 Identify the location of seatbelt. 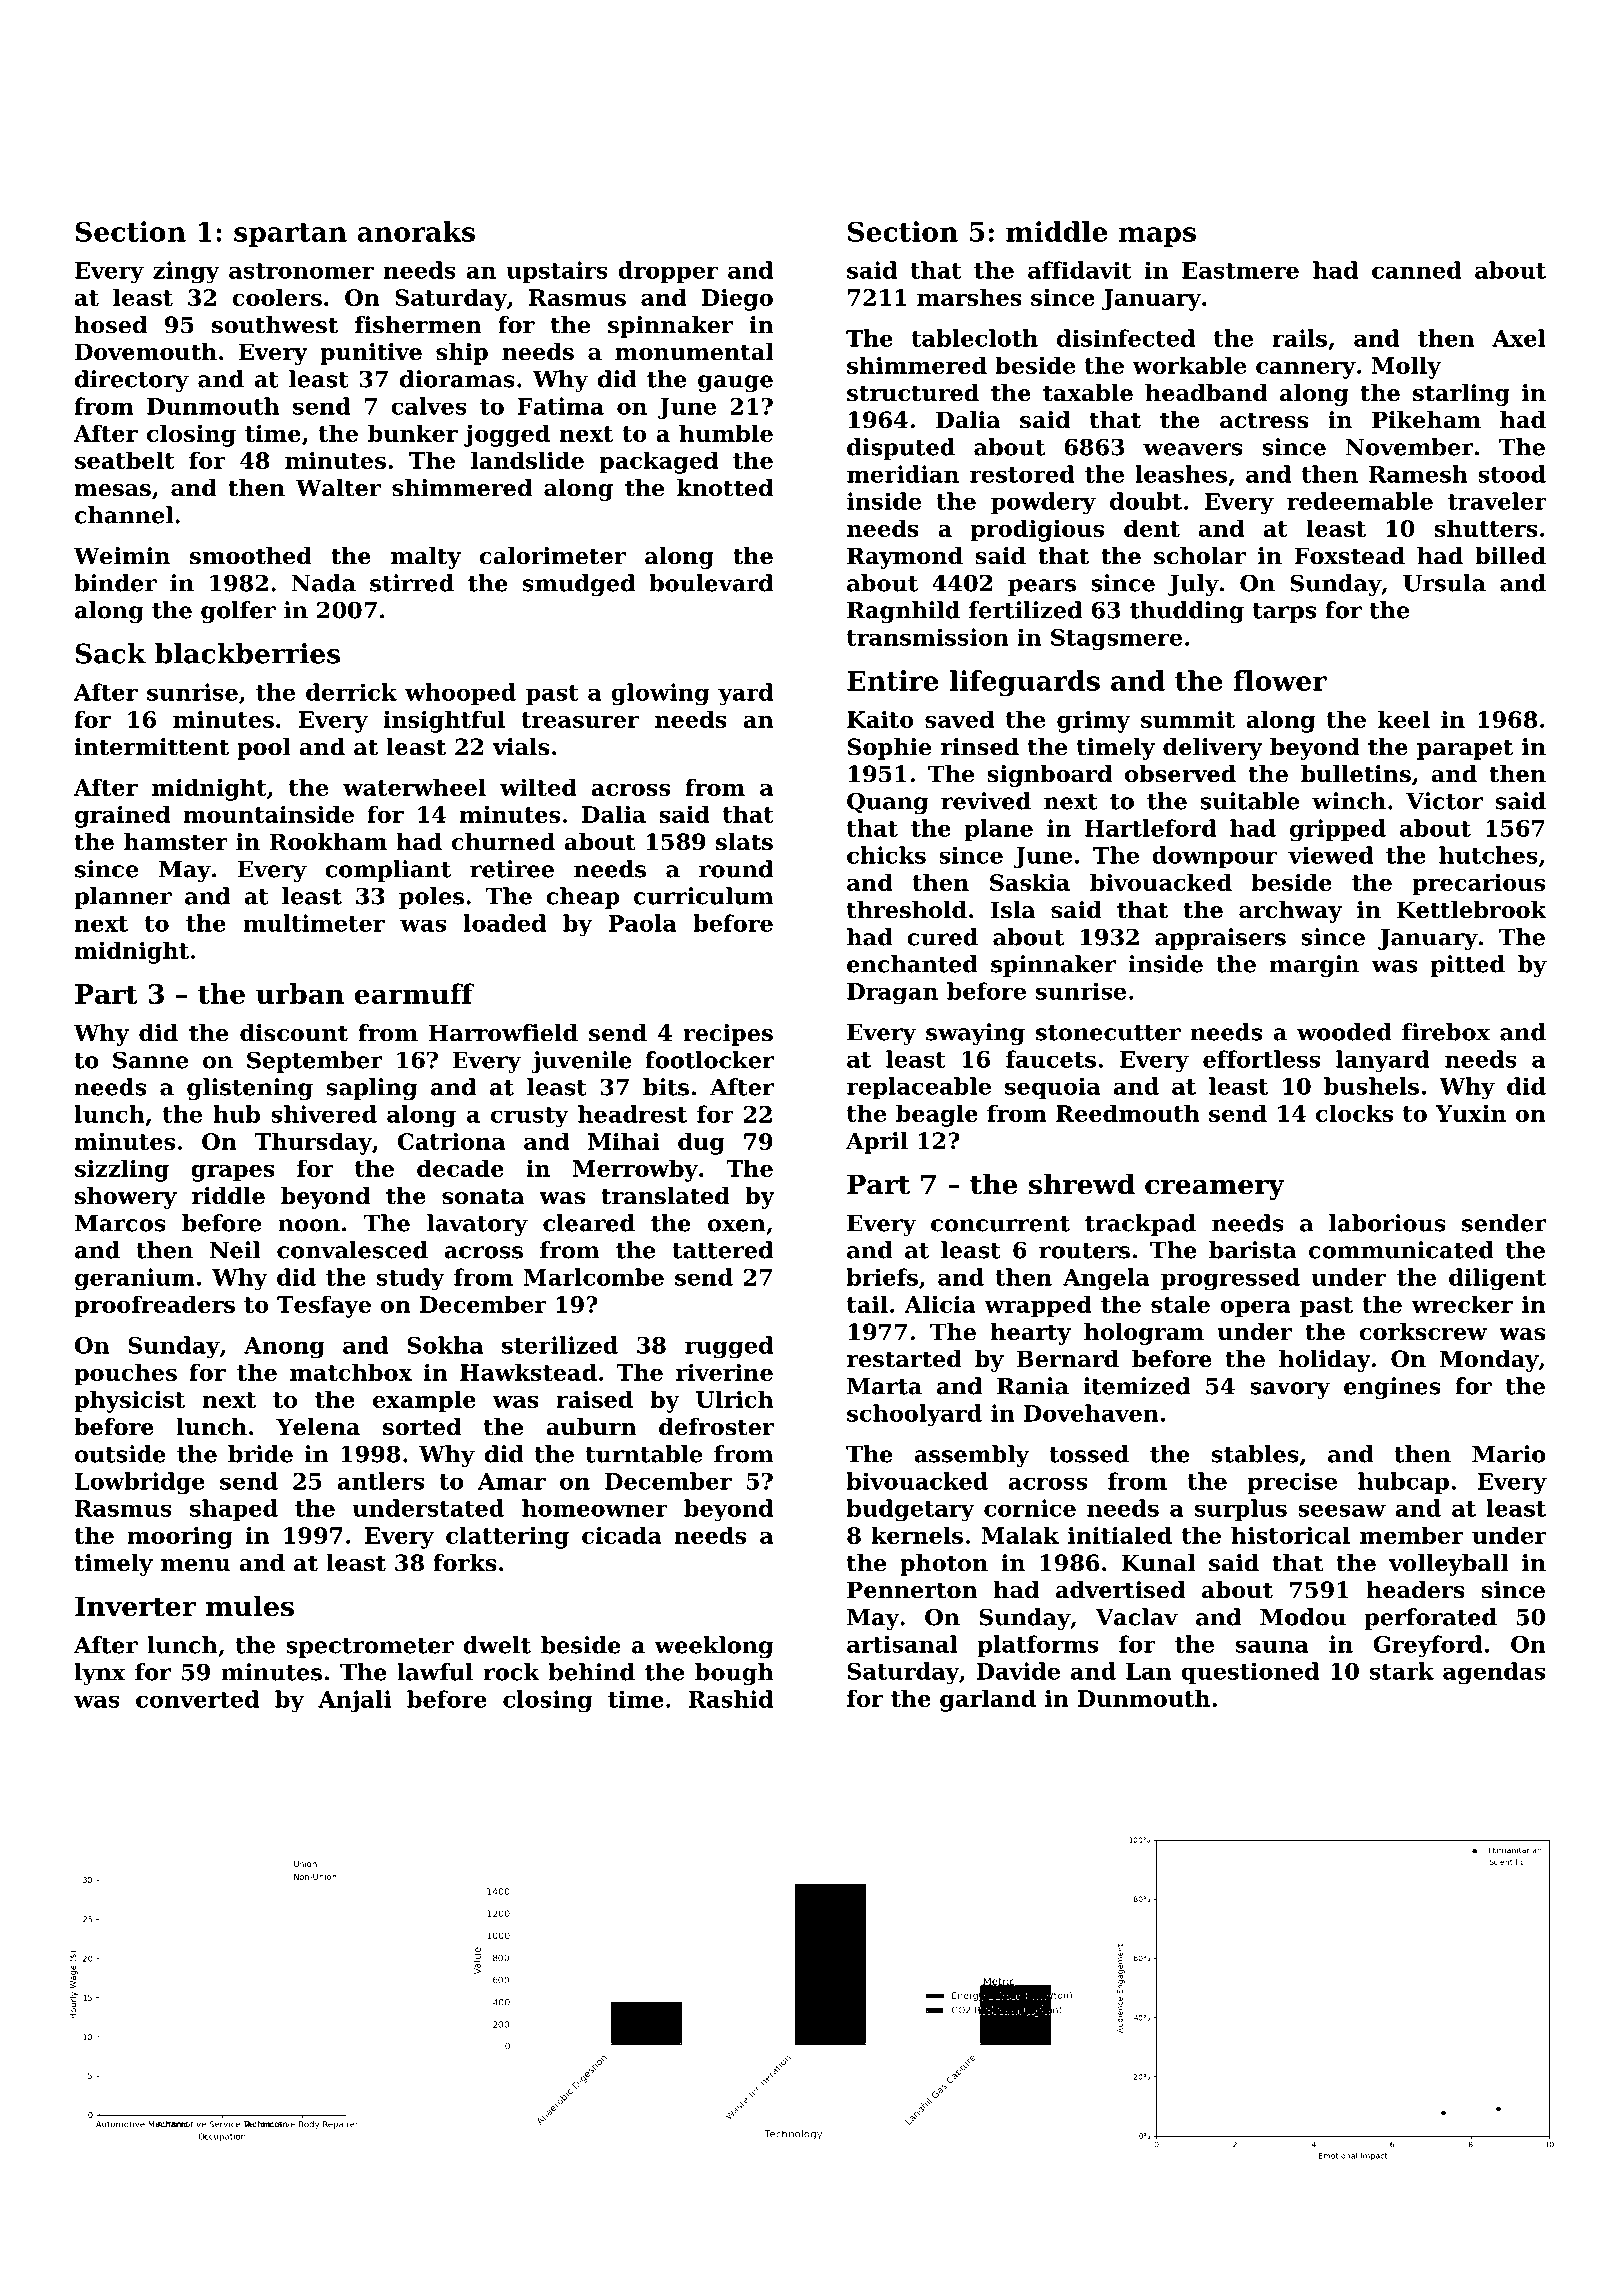
(125, 460).
